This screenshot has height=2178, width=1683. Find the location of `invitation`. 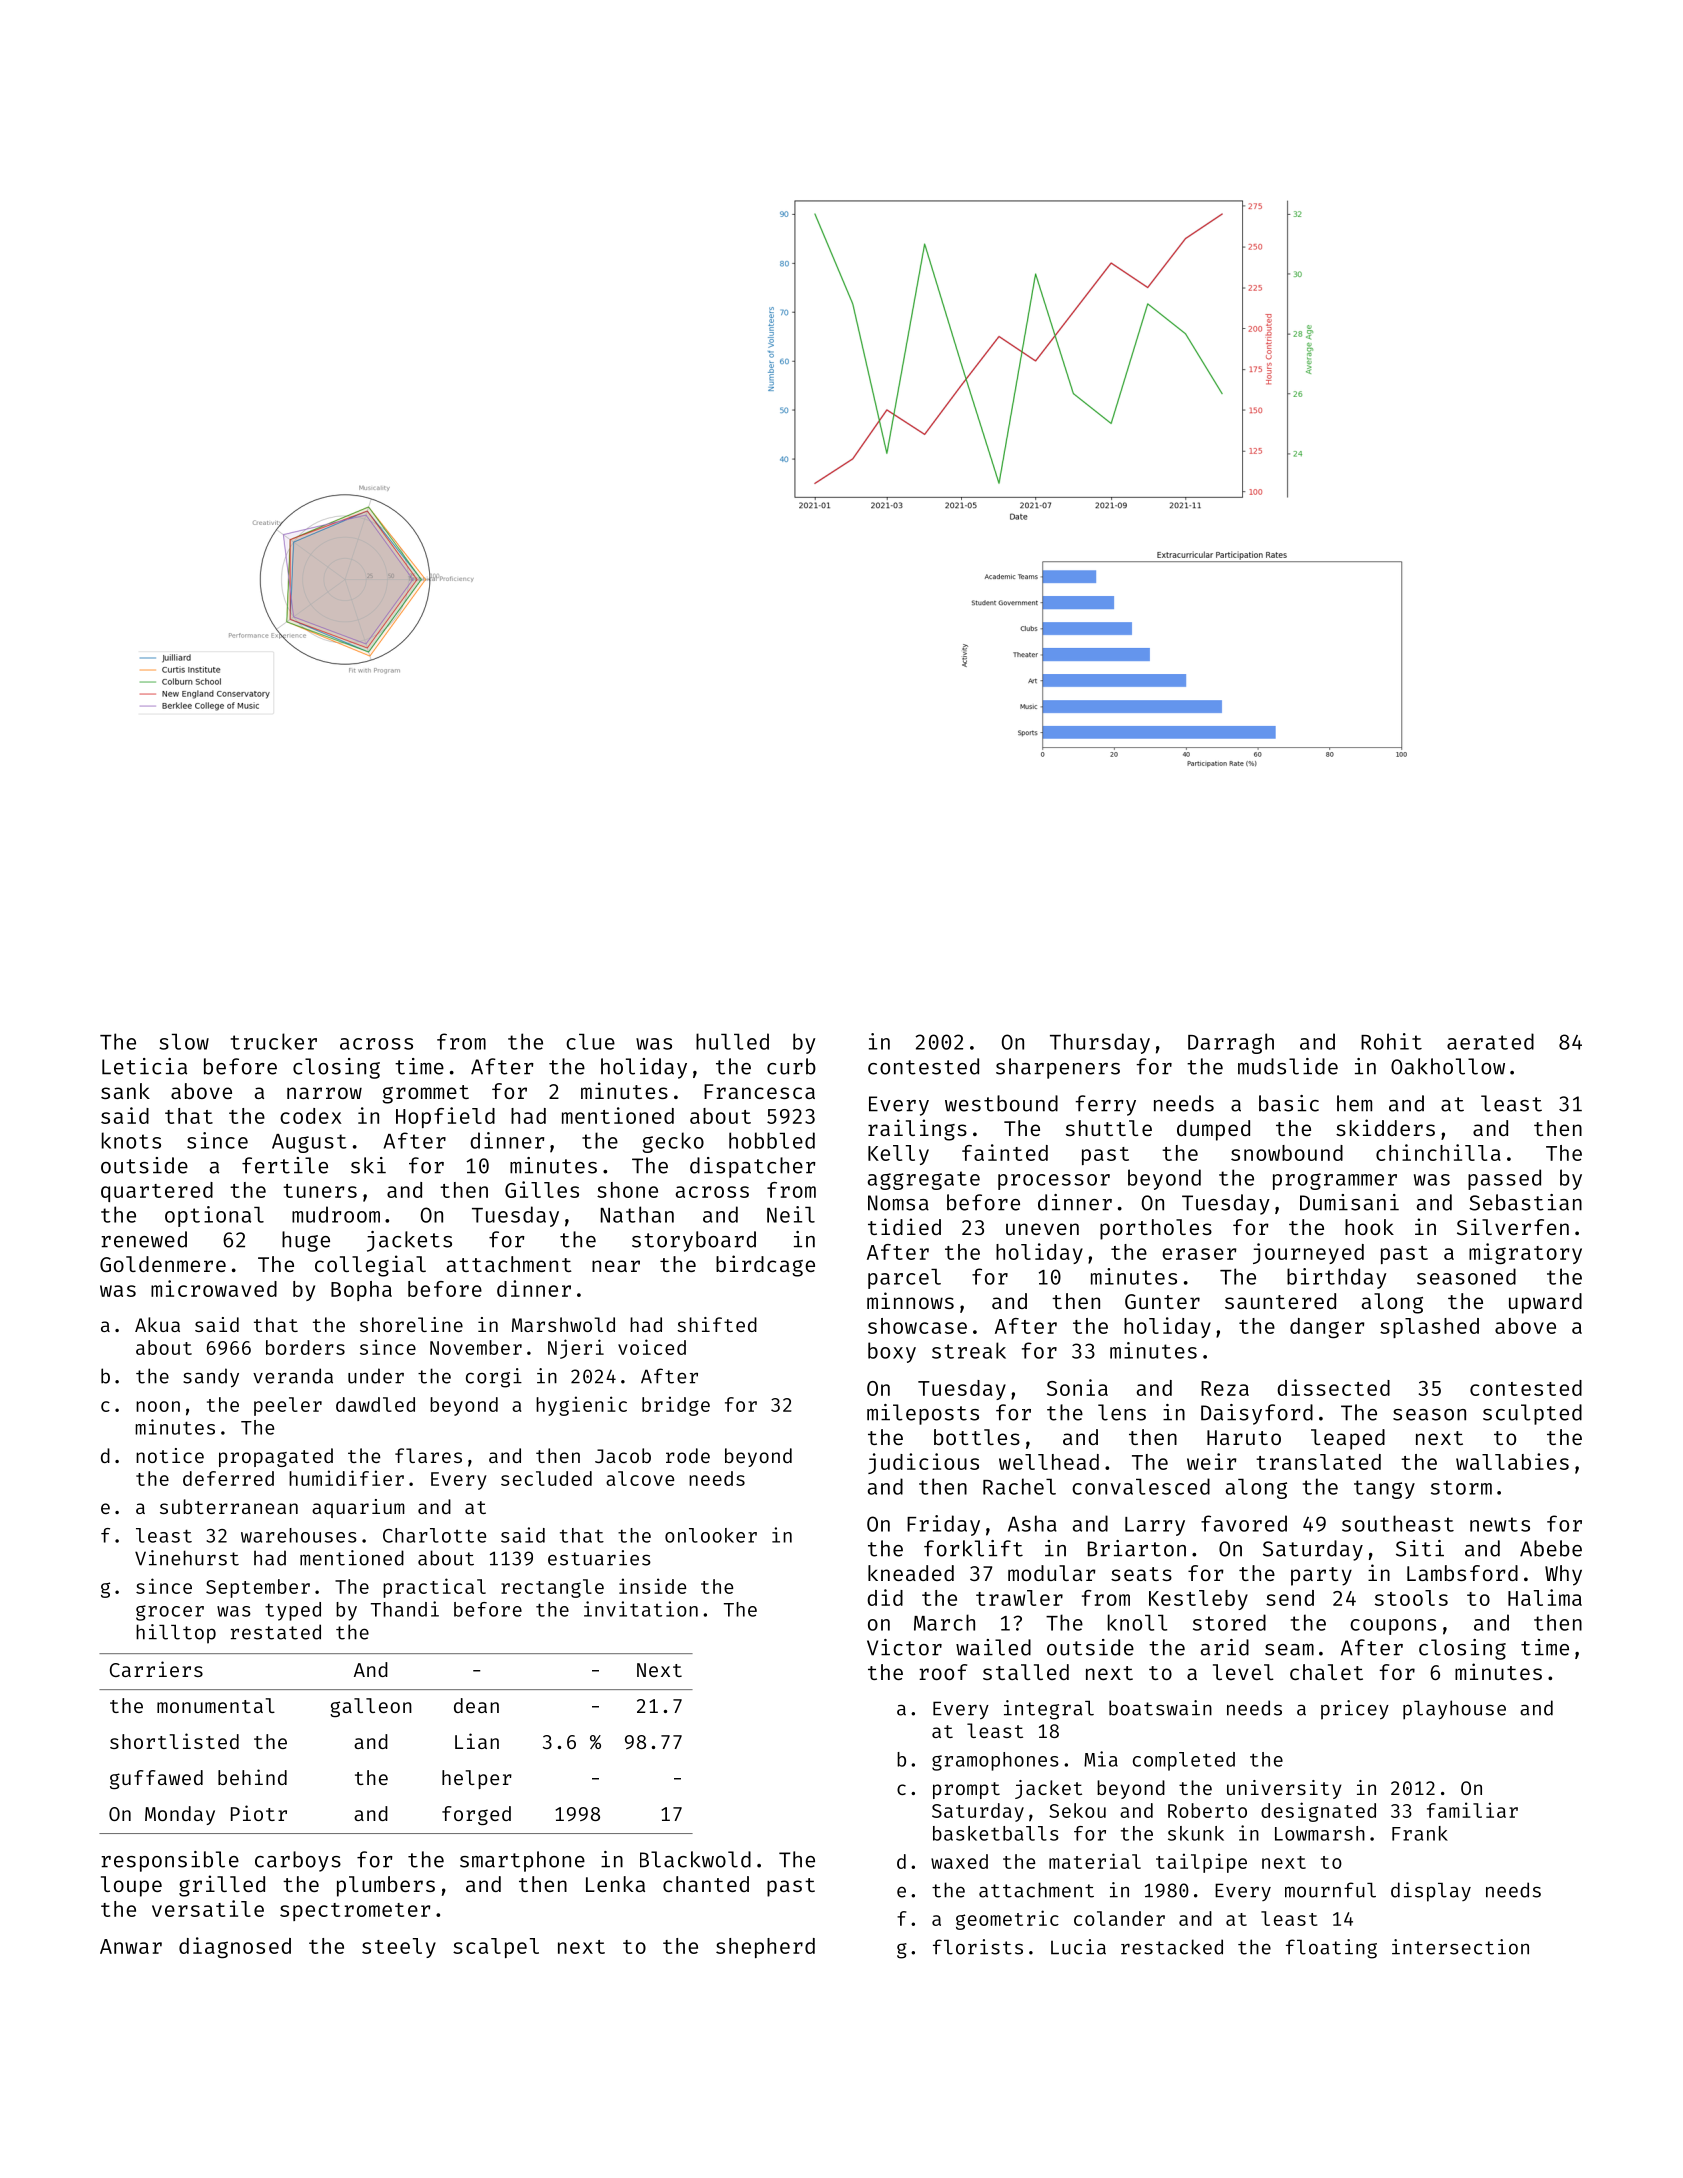

invitation is located at coordinates (641, 1609).
